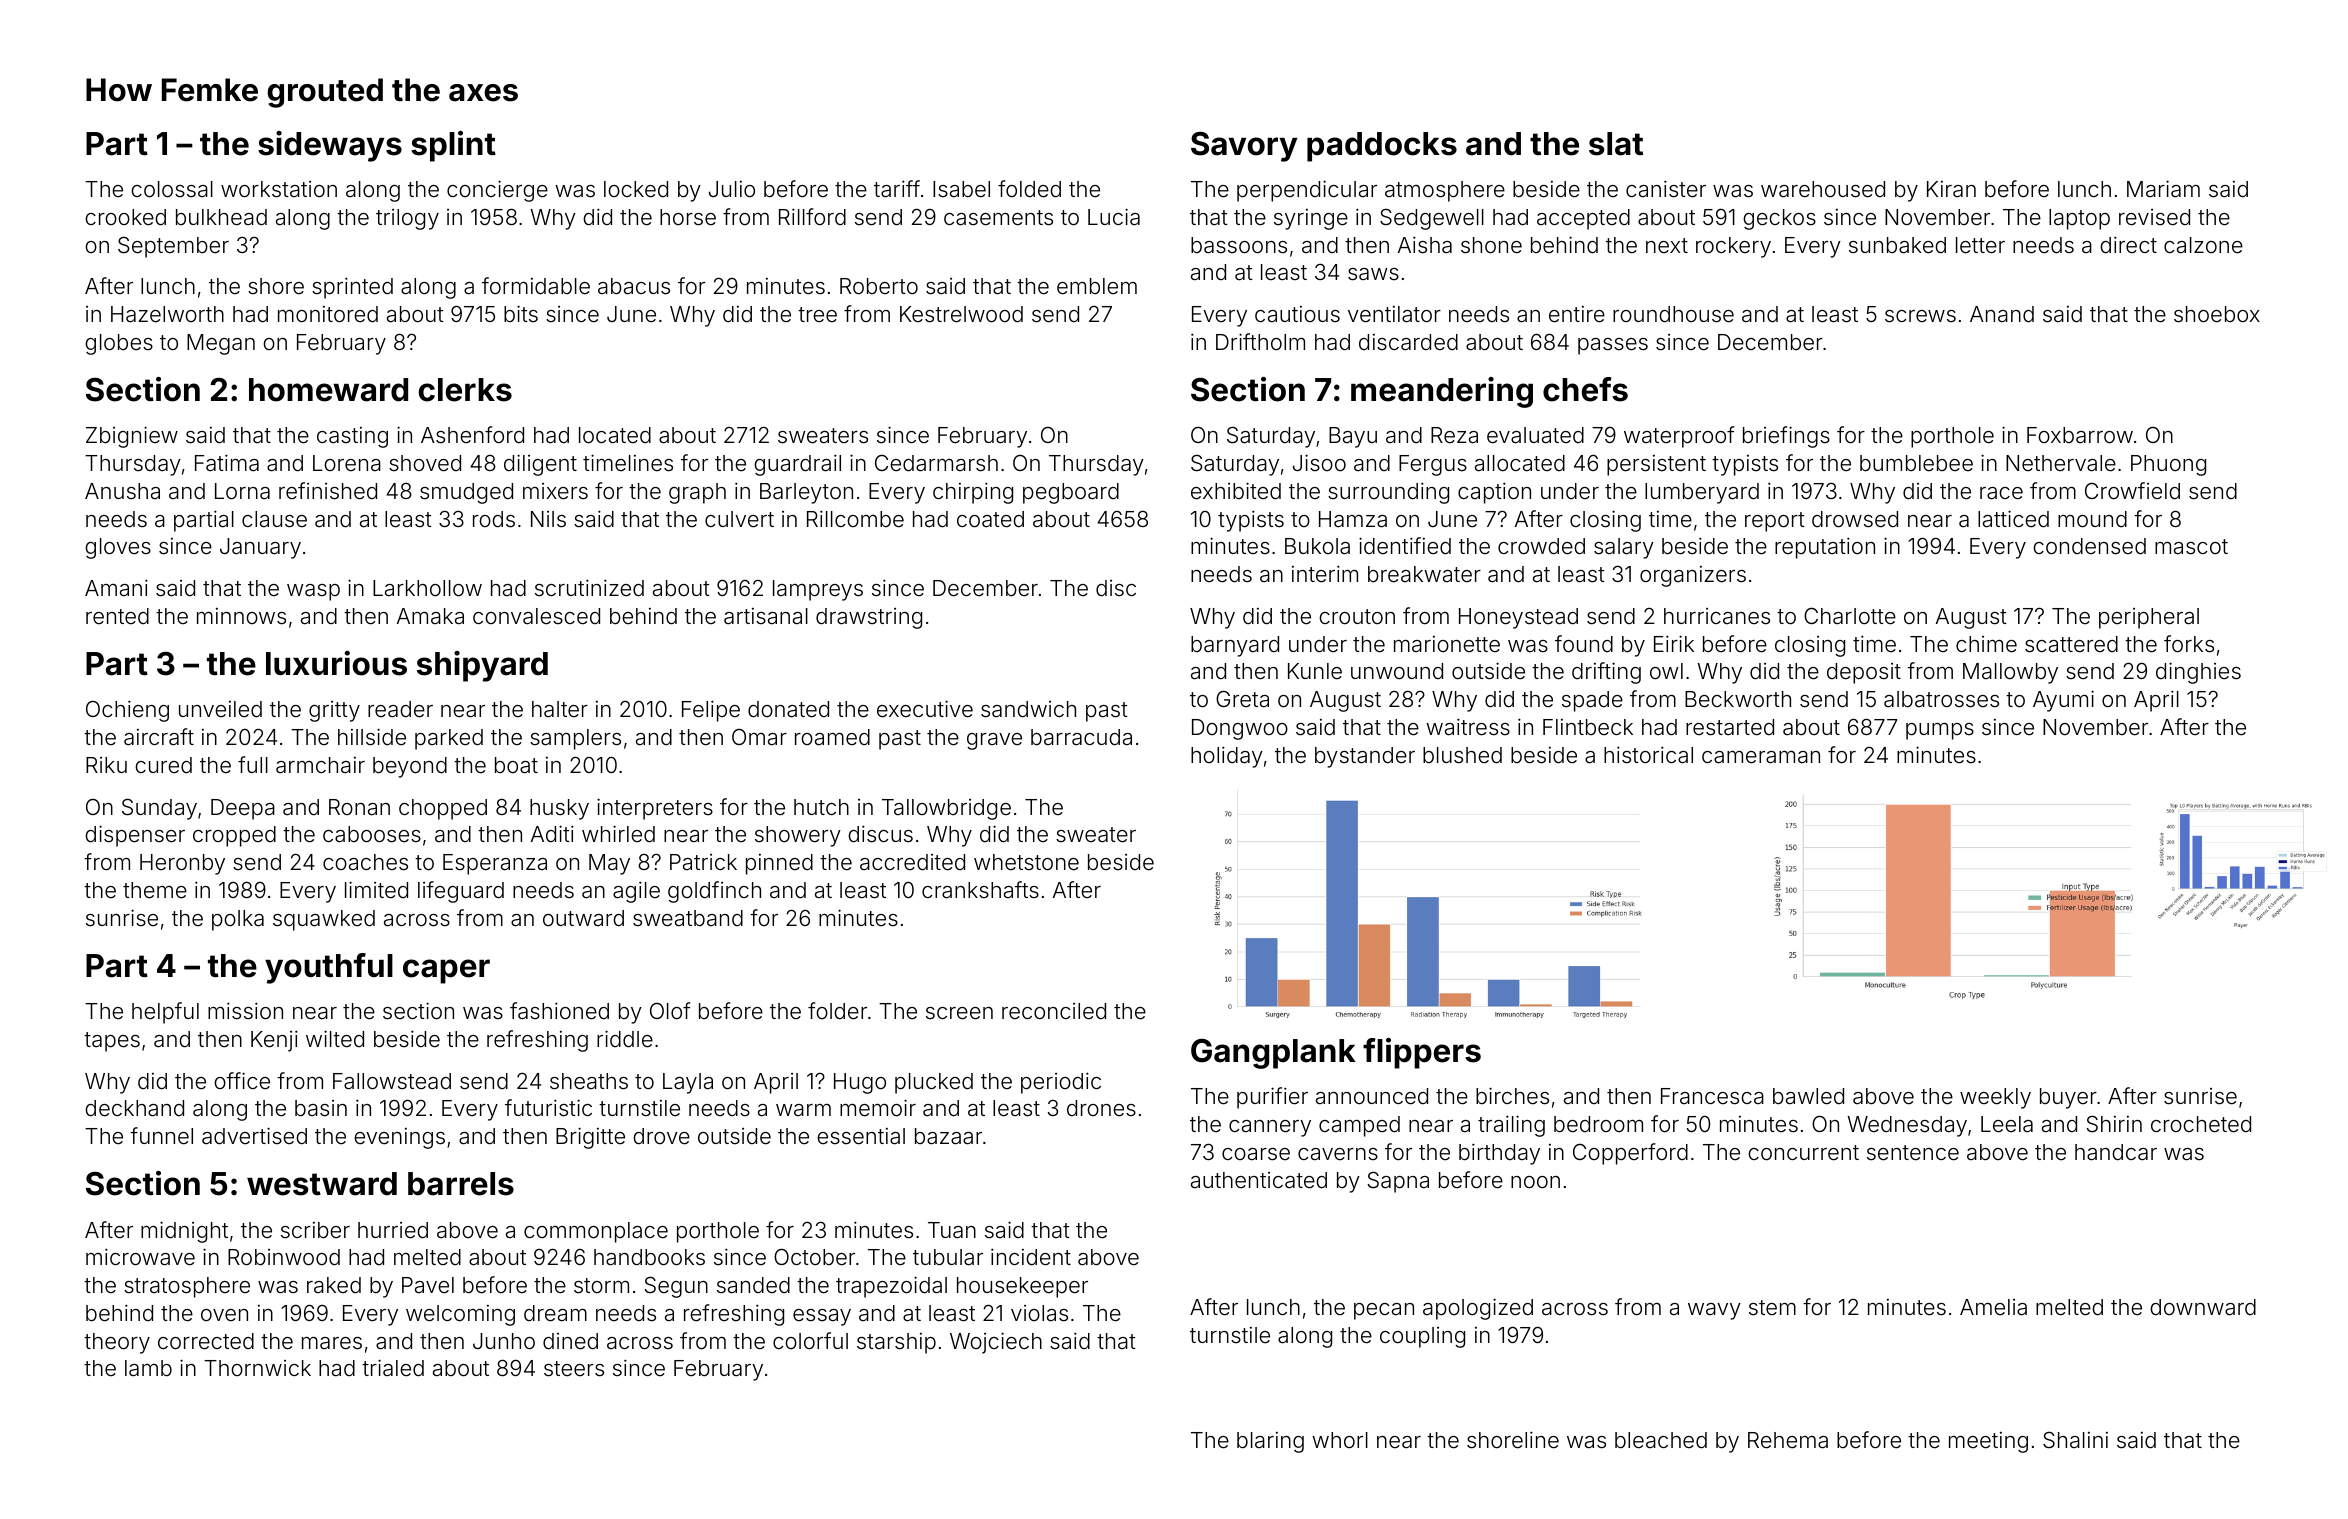 This screenshot has width=2348, height=1519. Describe the element at coordinates (2203, 245) in the screenshot. I see `calzone` at that location.
